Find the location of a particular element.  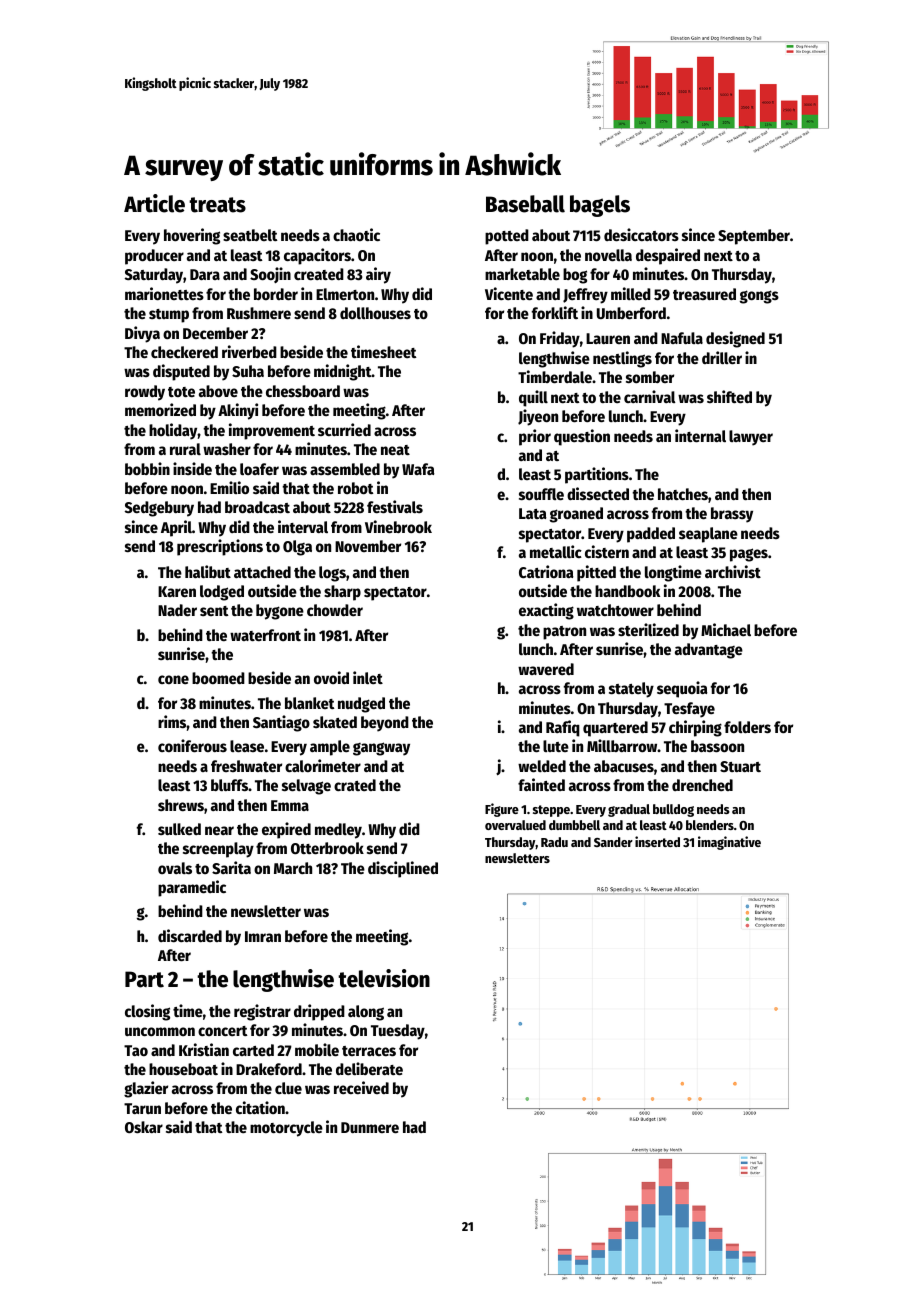

attached is located at coordinates (262, 572).
